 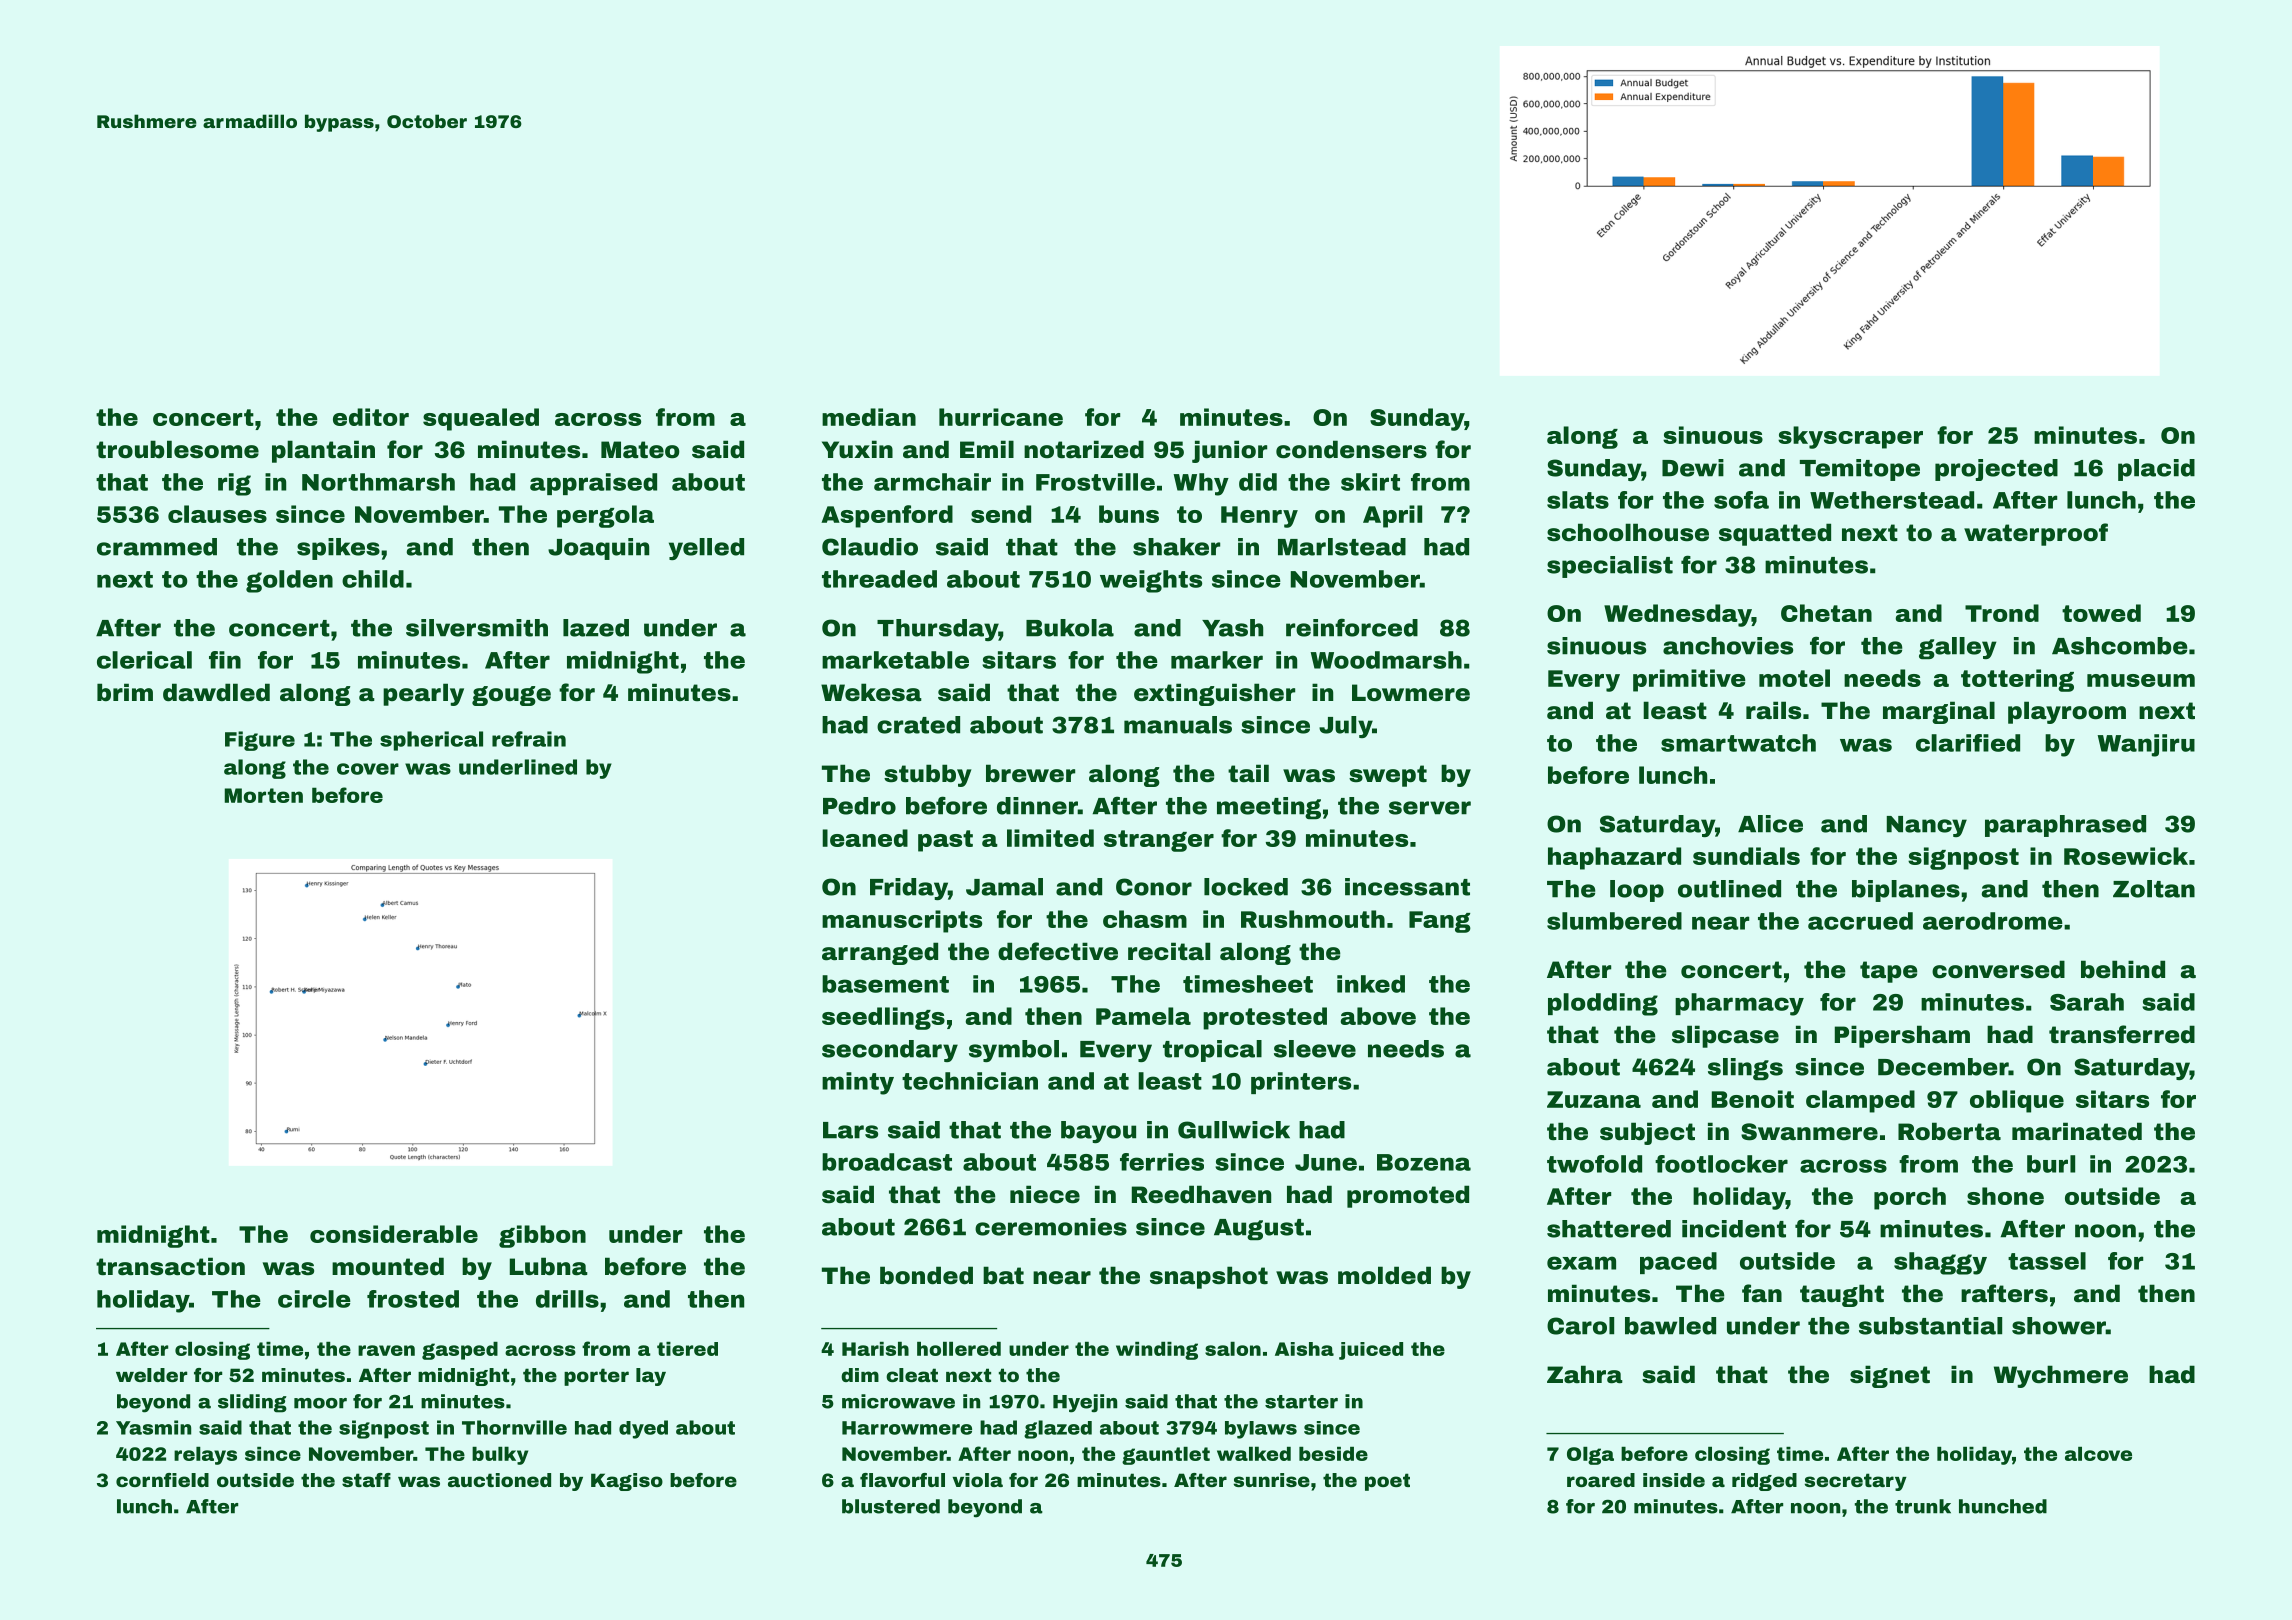 What do you see at coordinates (1371, 984) in the page?
I see `inked` at bounding box center [1371, 984].
